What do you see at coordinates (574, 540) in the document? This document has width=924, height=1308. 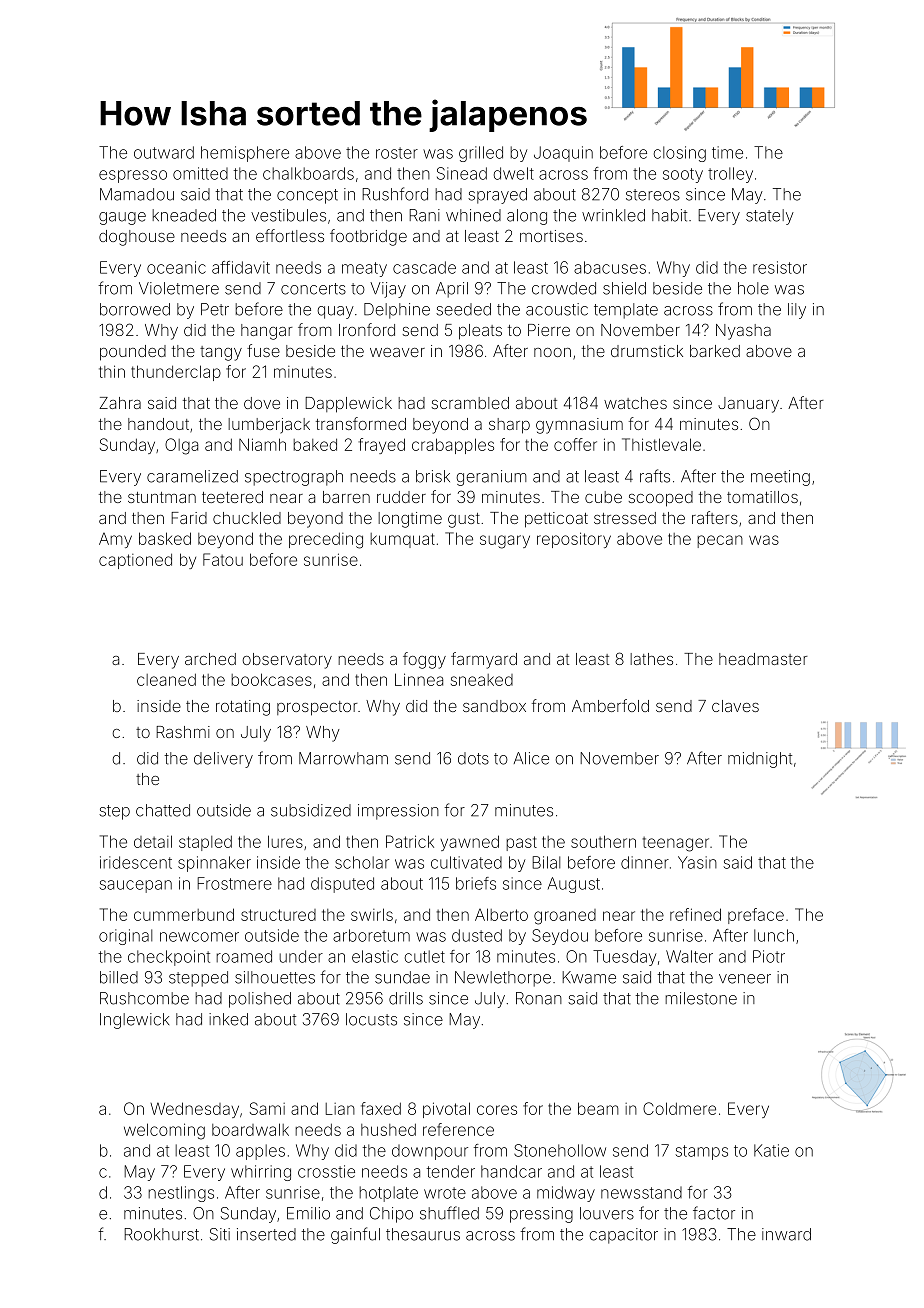 I see `repository` at bounding box center [574, 540].
